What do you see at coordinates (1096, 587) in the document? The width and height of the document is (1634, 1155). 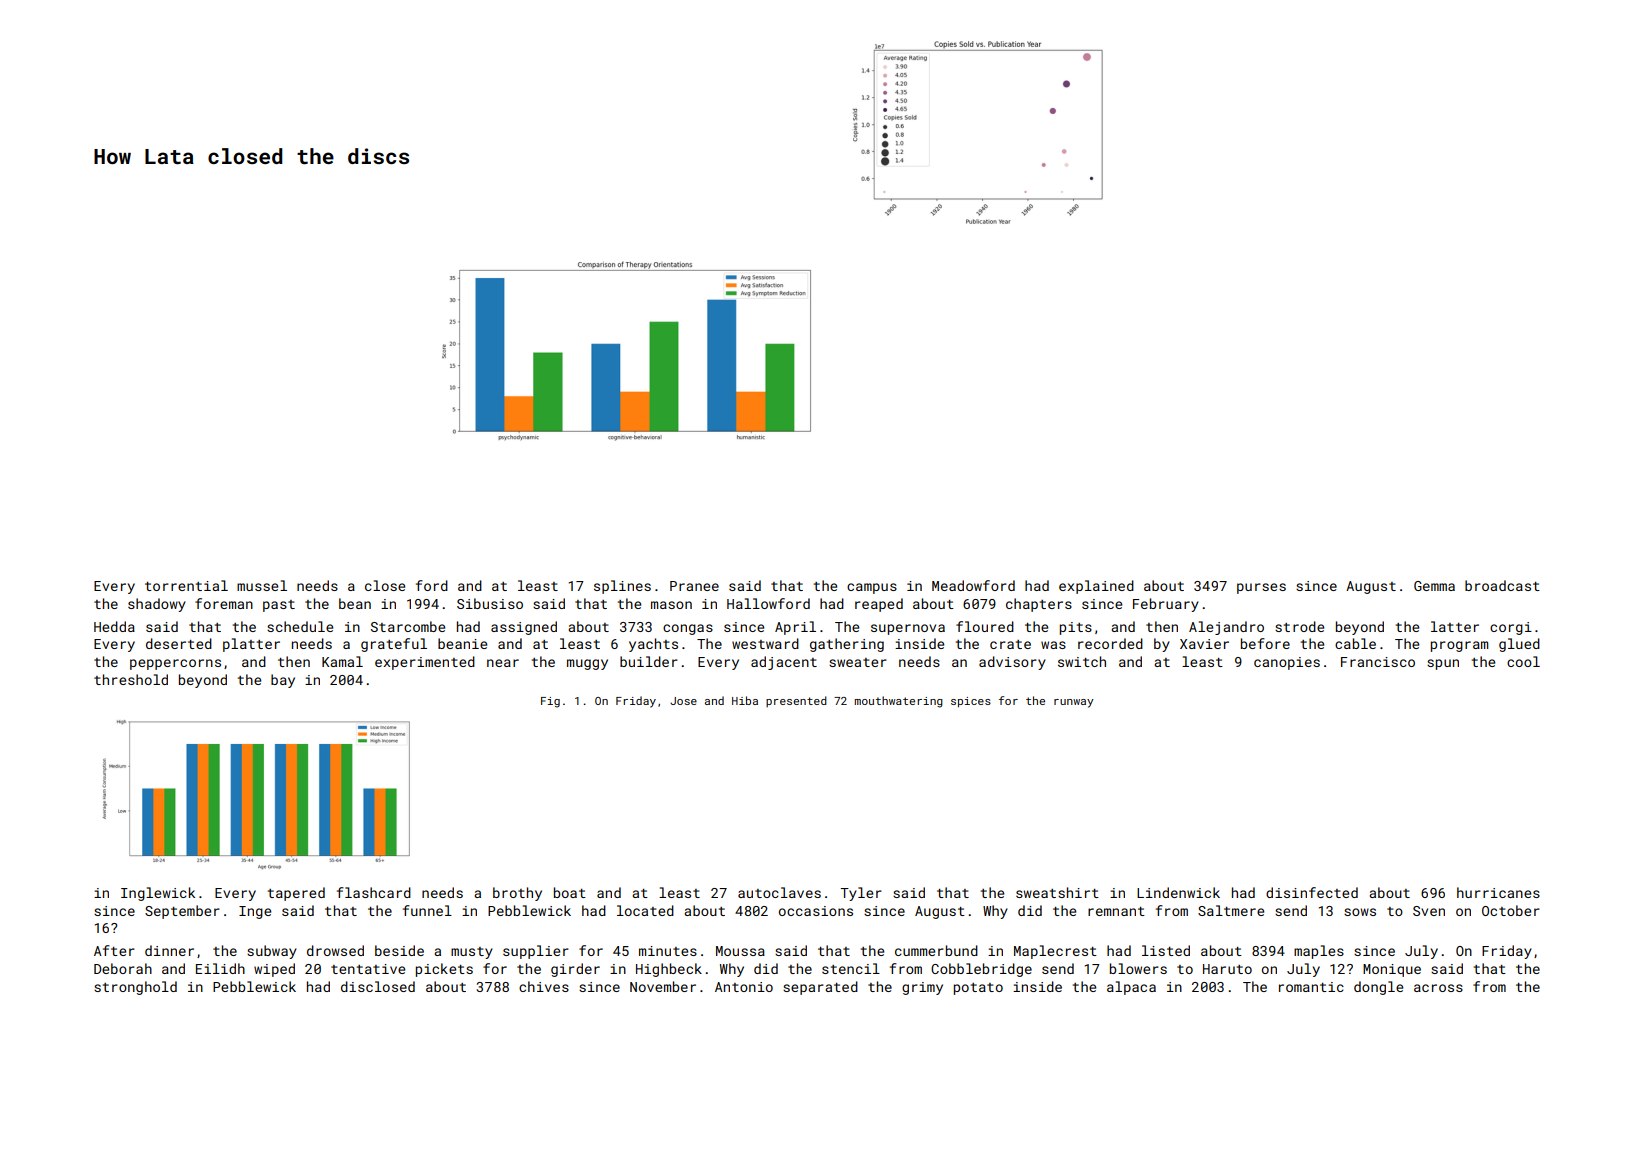 I see `explained` at bounding box center [1096, 587].
